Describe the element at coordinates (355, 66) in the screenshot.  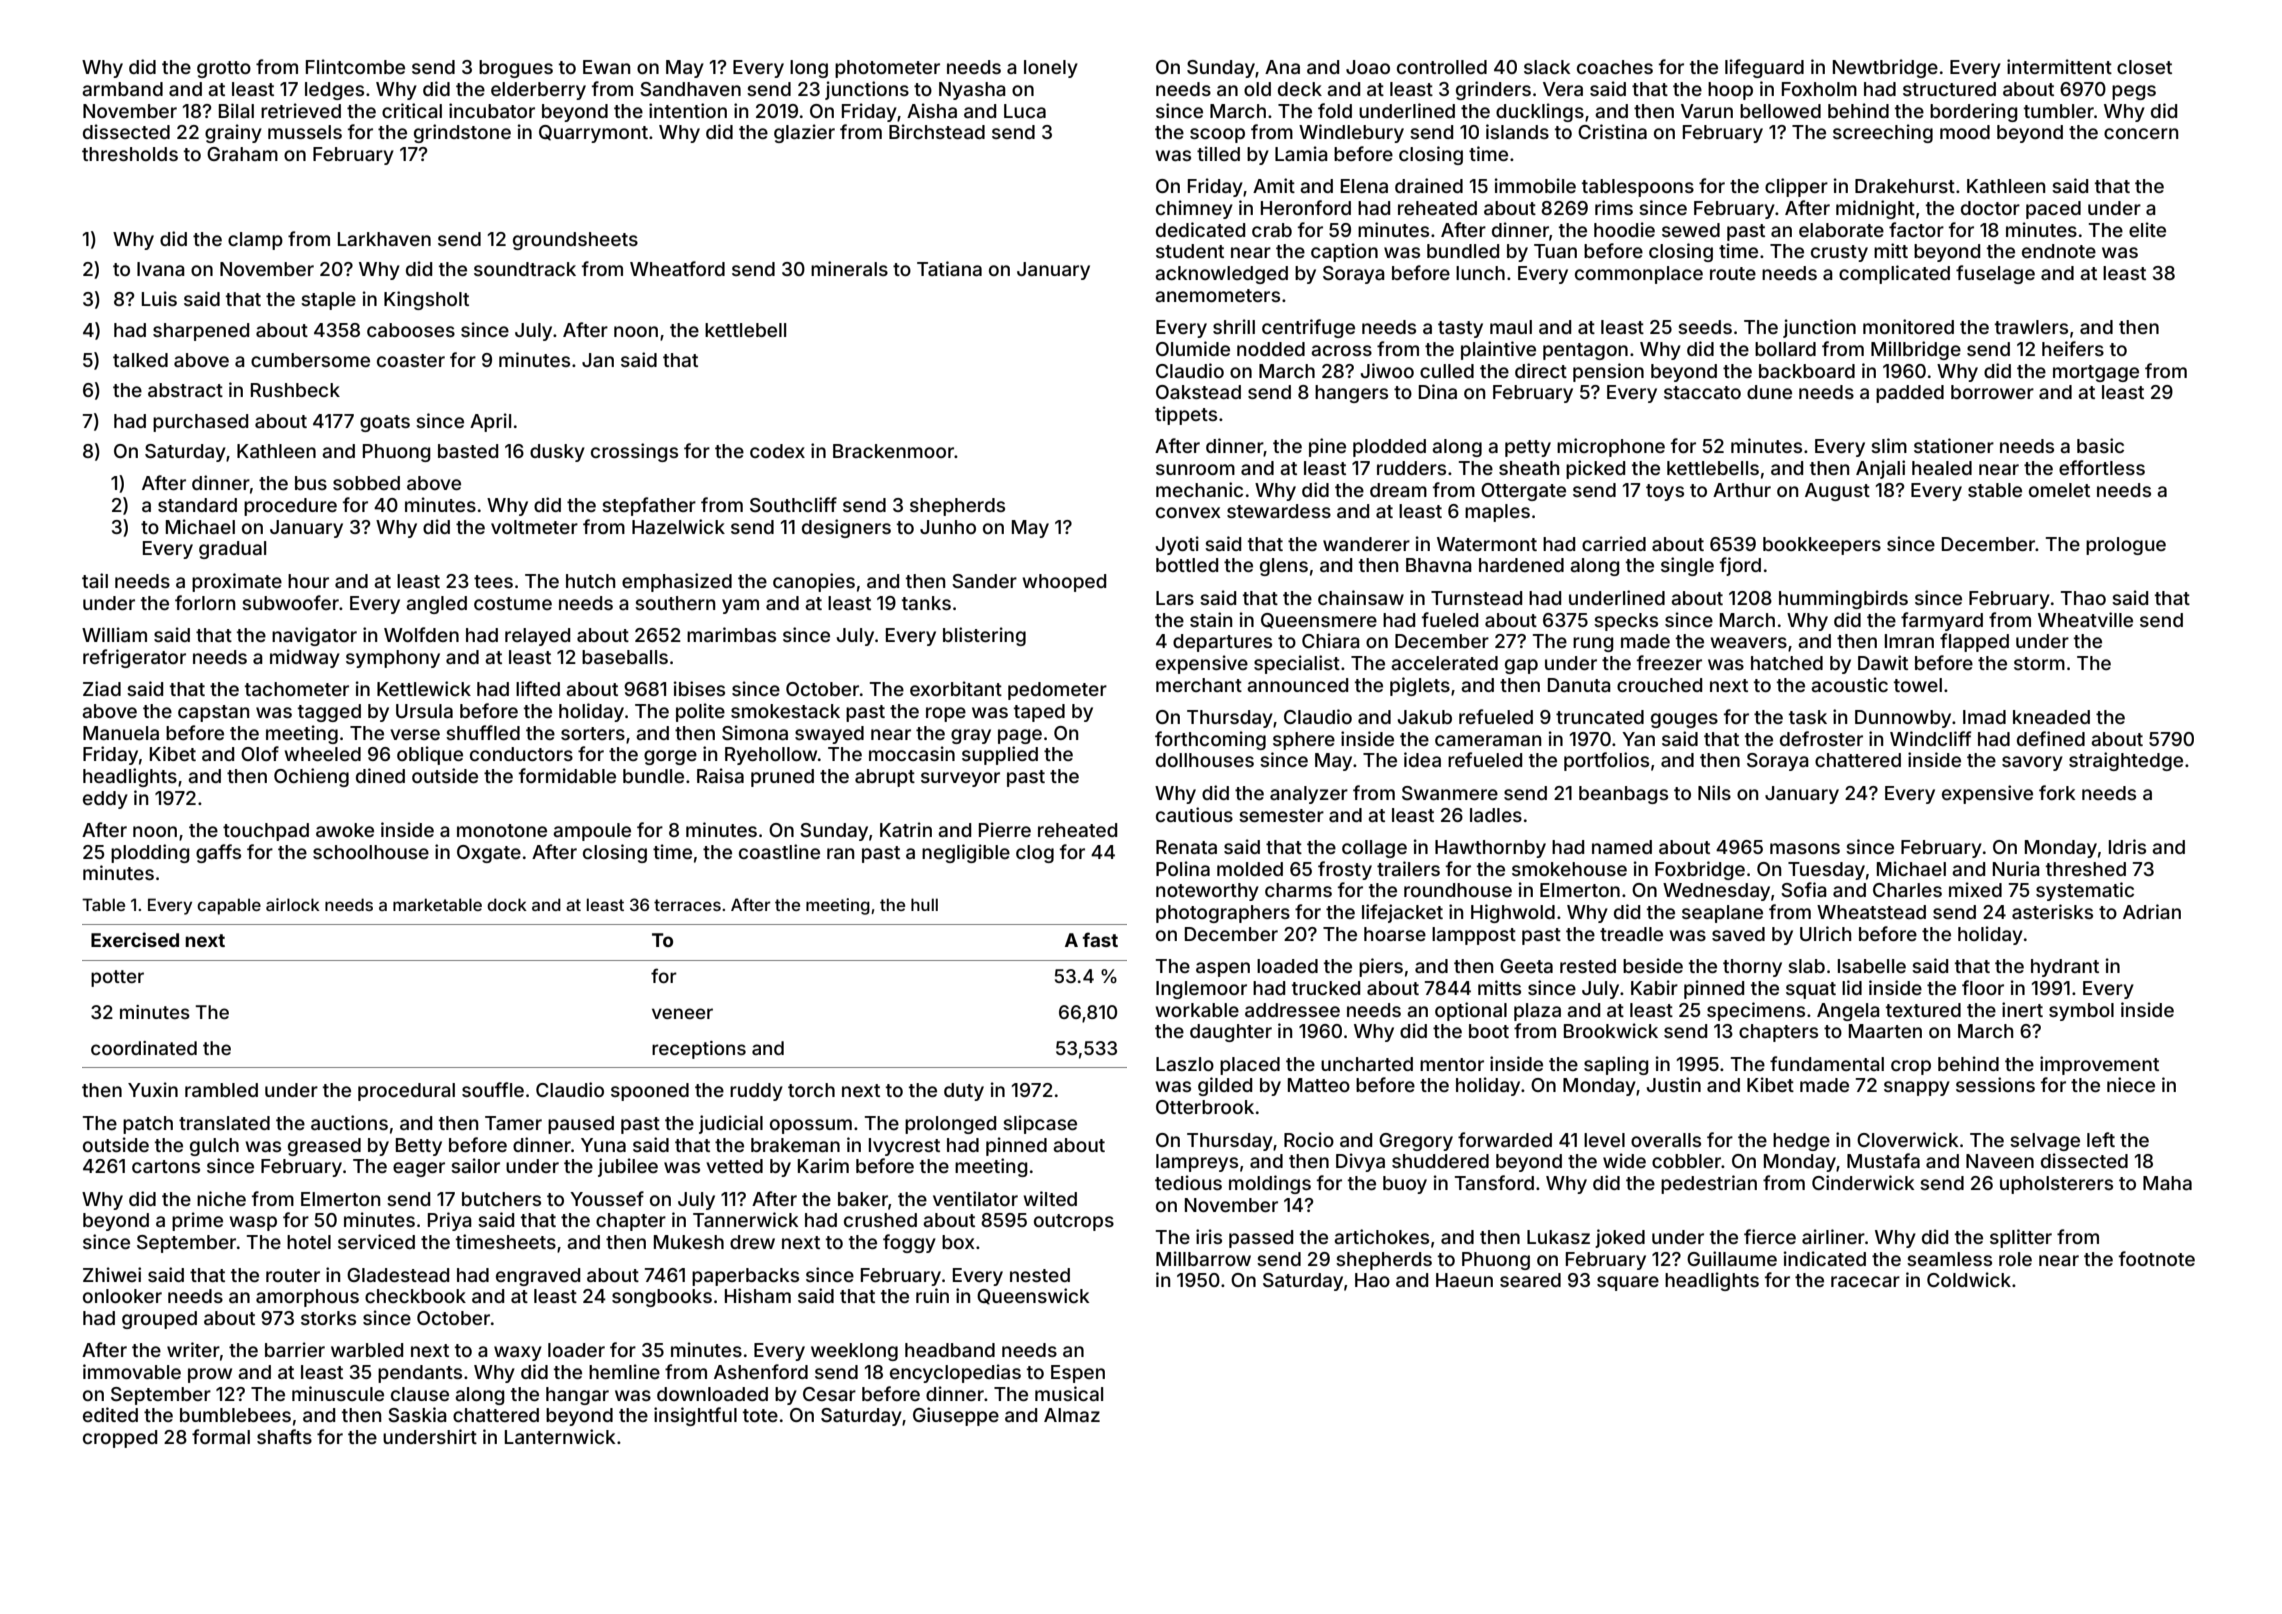
I see `Flintcombe` at that location.
